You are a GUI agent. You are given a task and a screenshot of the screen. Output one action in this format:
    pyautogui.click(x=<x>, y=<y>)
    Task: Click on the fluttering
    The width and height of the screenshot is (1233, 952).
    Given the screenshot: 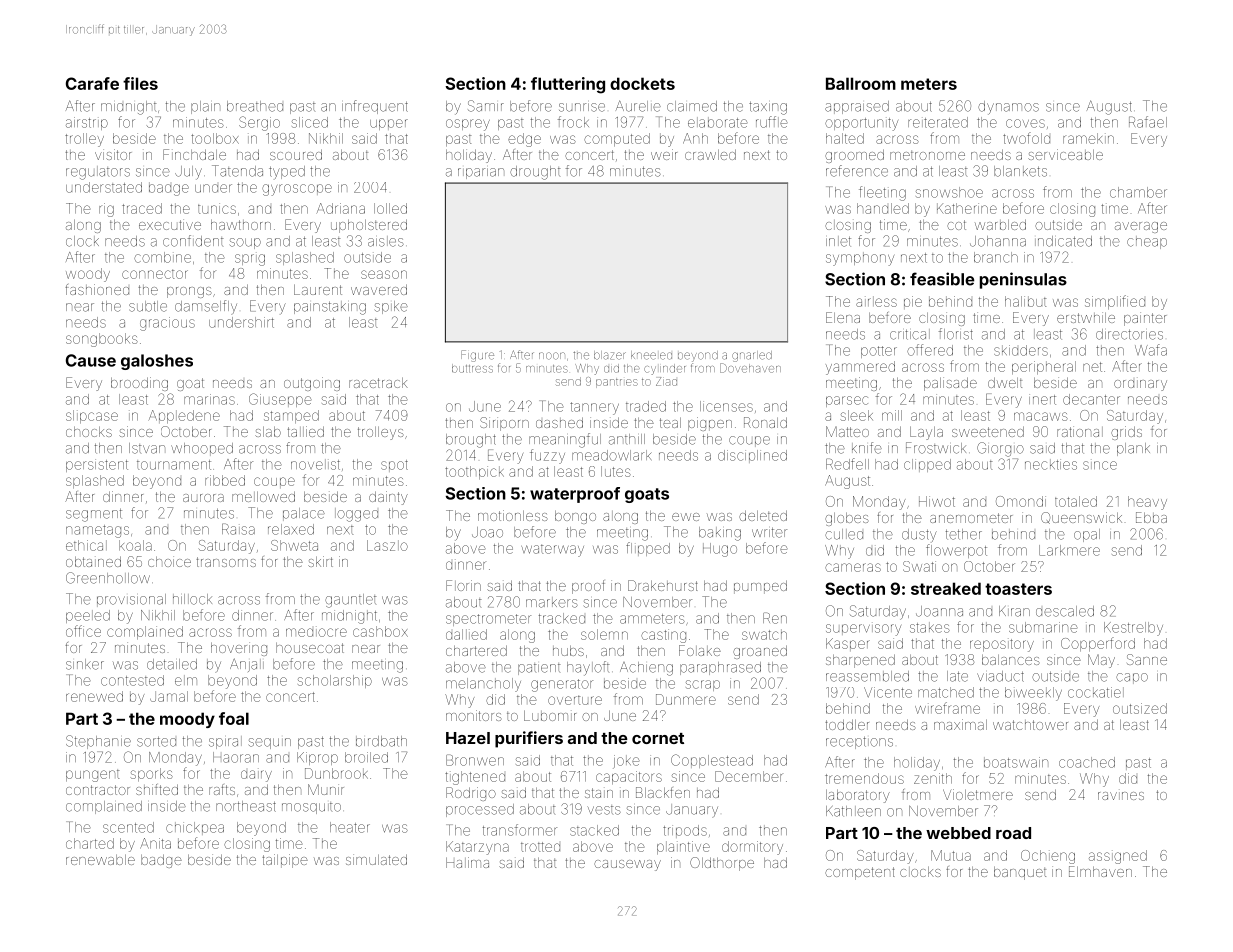 What is the action you would take?
    pyautogui.click(x=568, y=85)
